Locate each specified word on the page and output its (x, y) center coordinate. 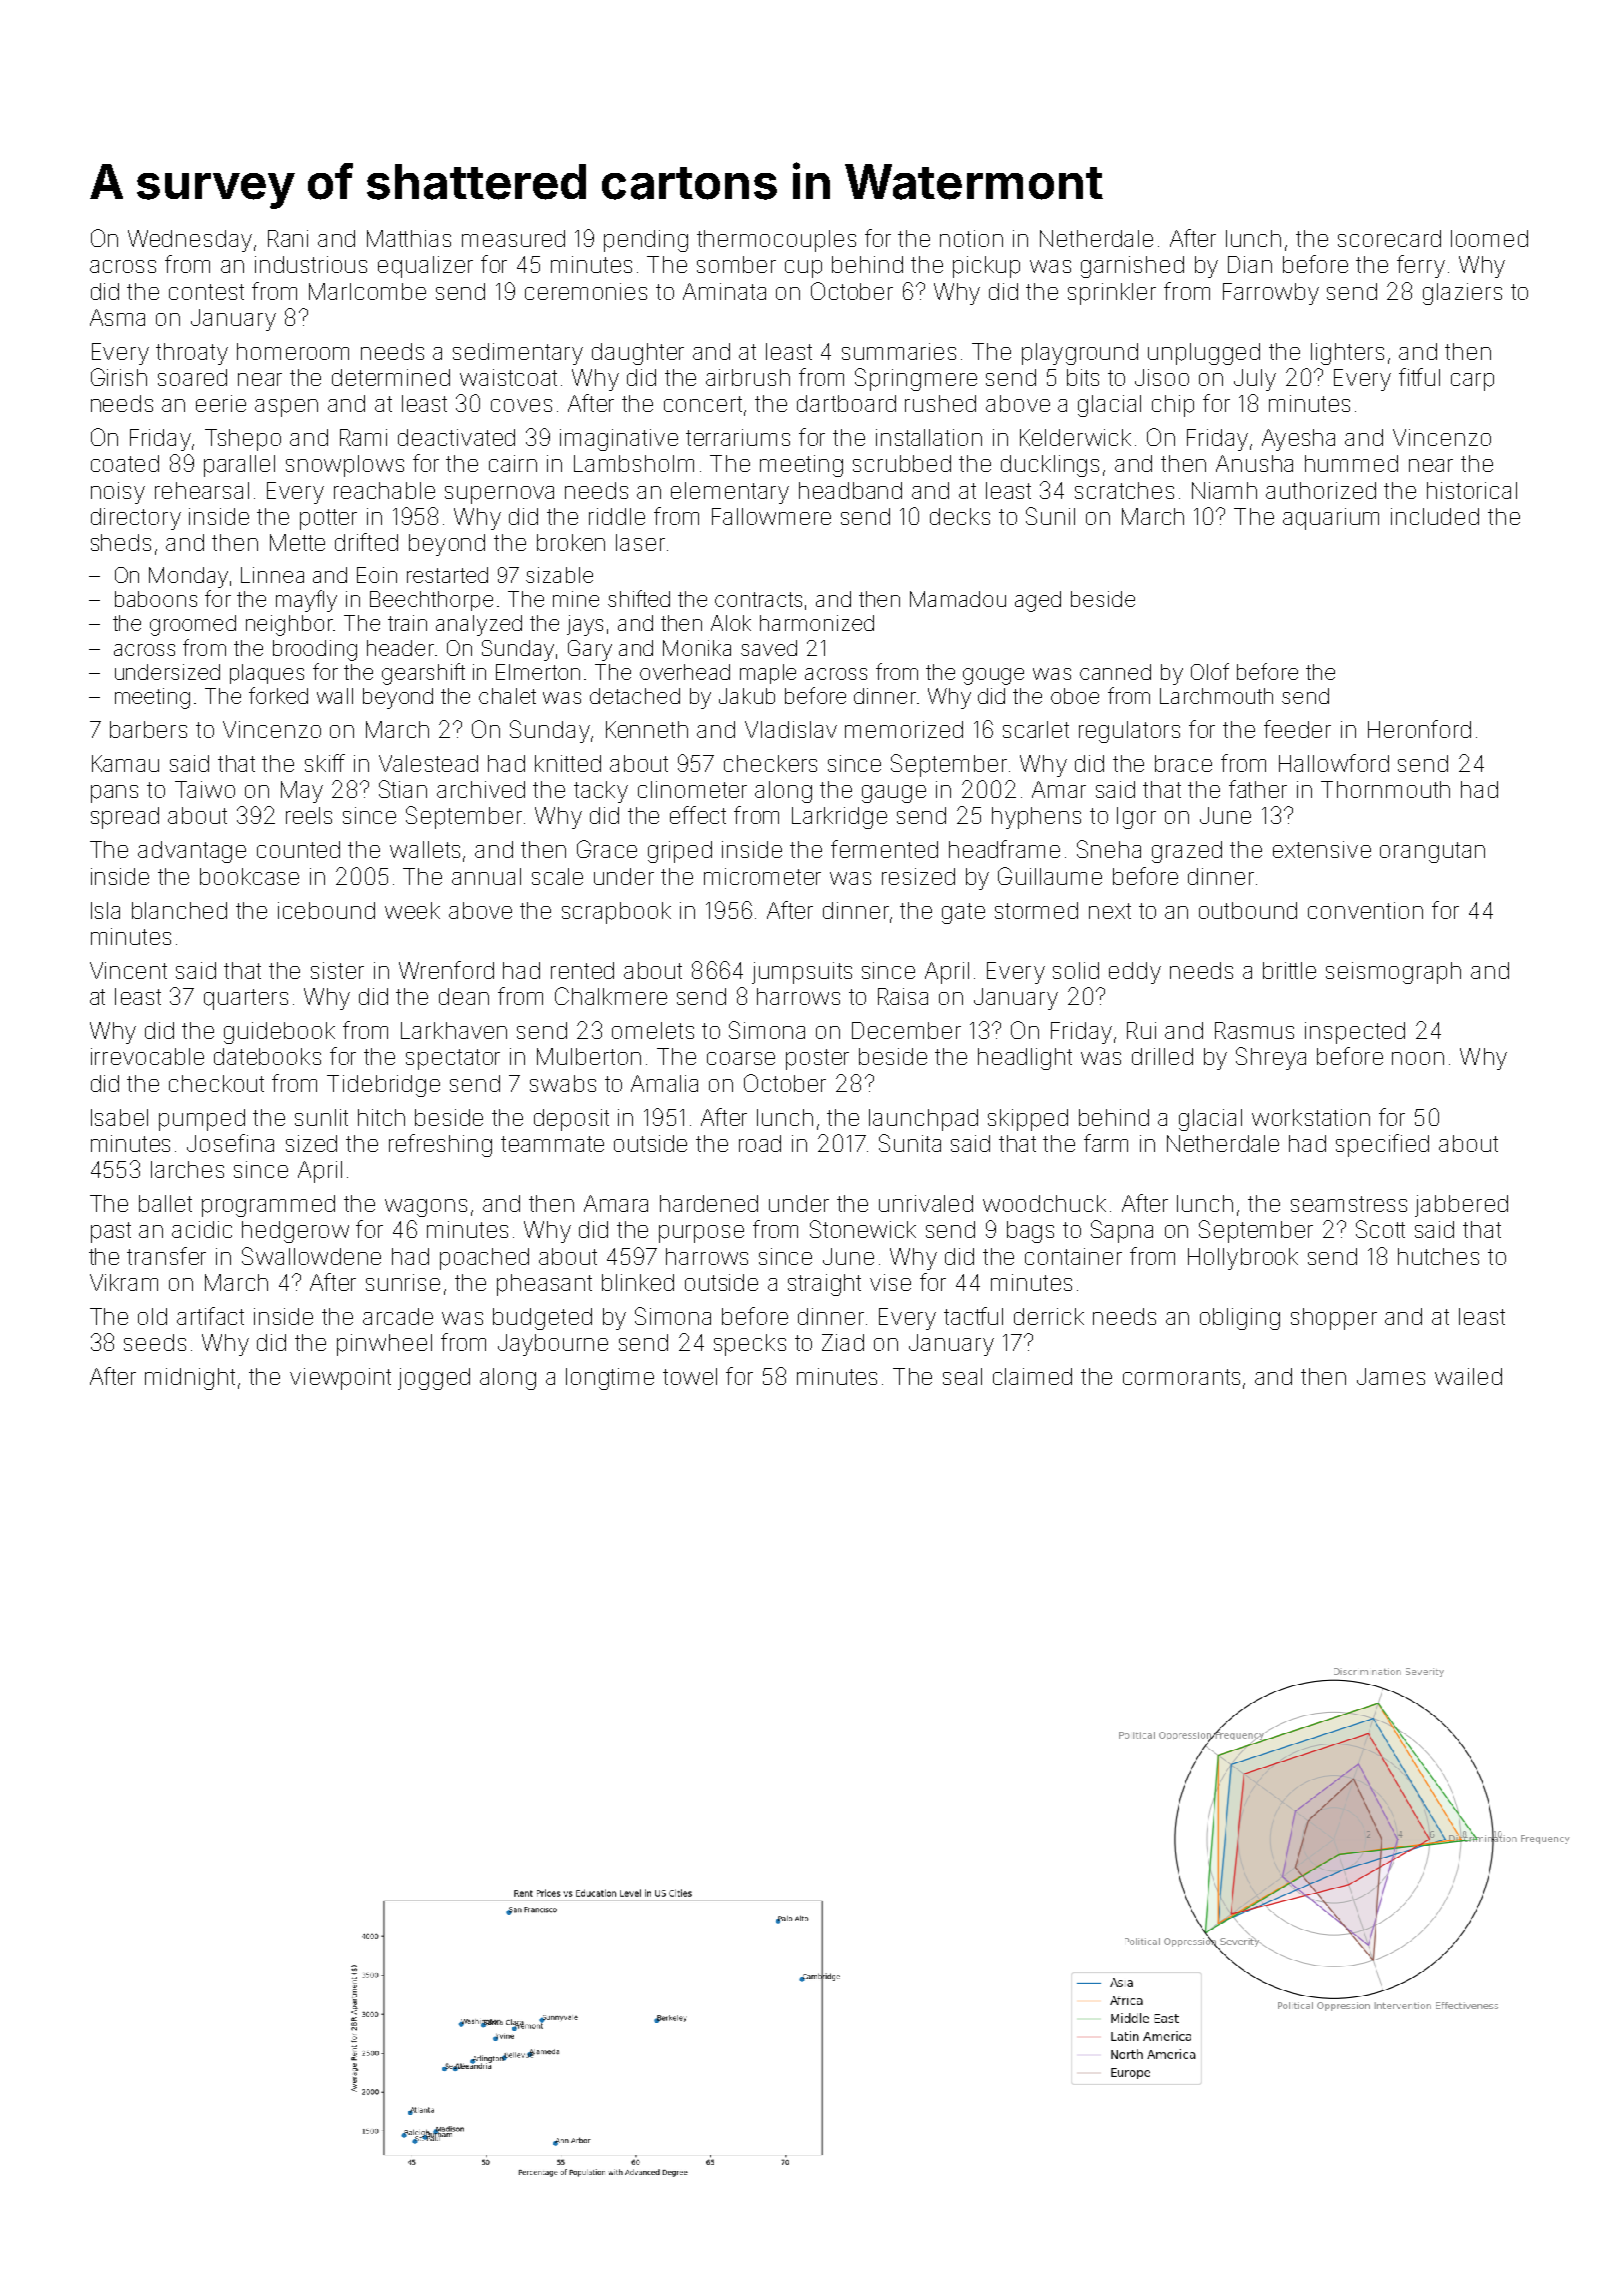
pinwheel (384, 1345)
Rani (288, 238)
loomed (1489, 238)
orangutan (1432, 852)
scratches (1124, 490)
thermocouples (776, 241)
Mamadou (958, 599)
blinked (638, 1282)
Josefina (230, 1143)
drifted (366, 542)
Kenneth (647, 729)
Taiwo (205, 789)
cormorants (1181, 1377)
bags (1030, 1232)
